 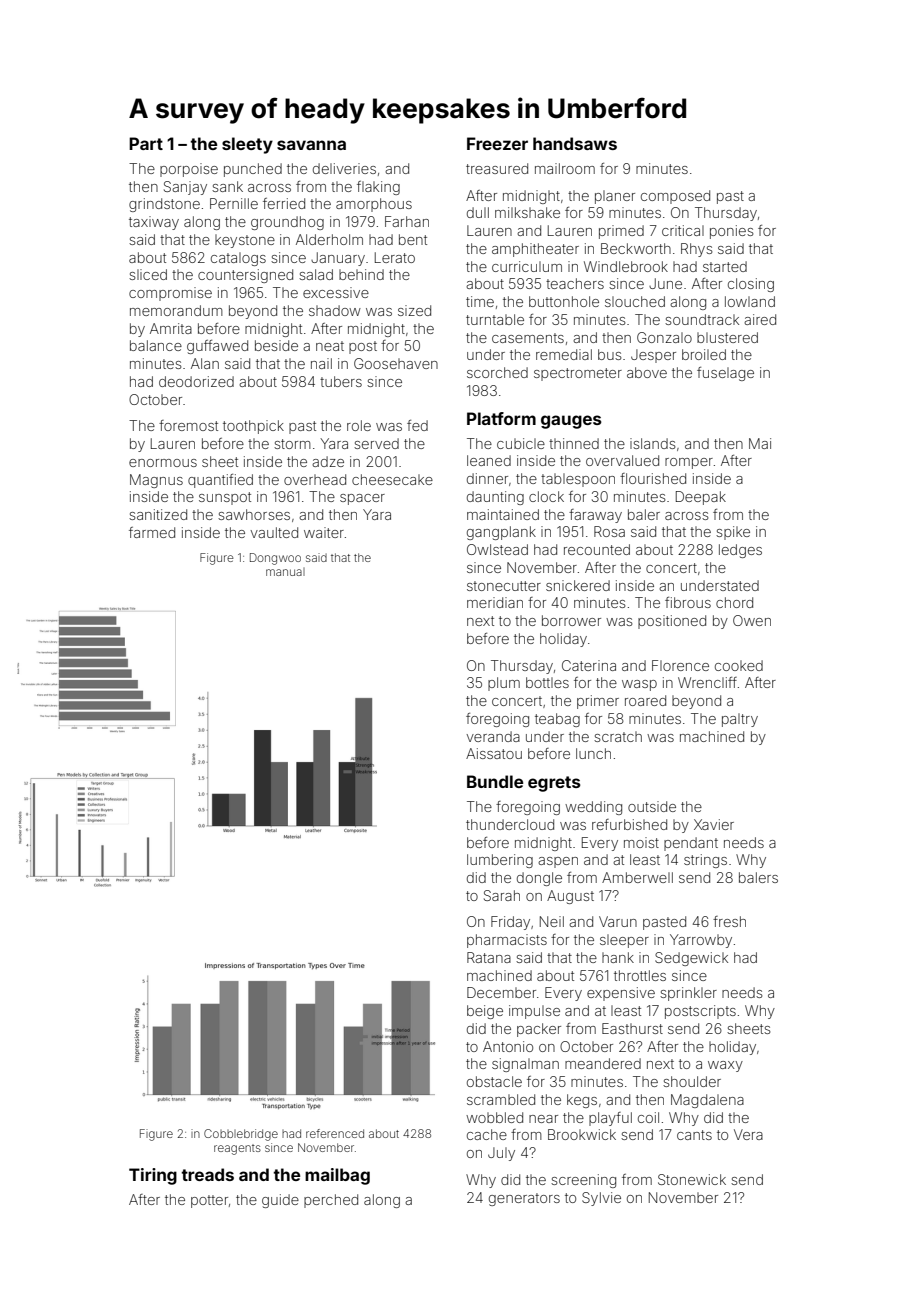 I want to click on leaned, so click(x=489, y=460).
